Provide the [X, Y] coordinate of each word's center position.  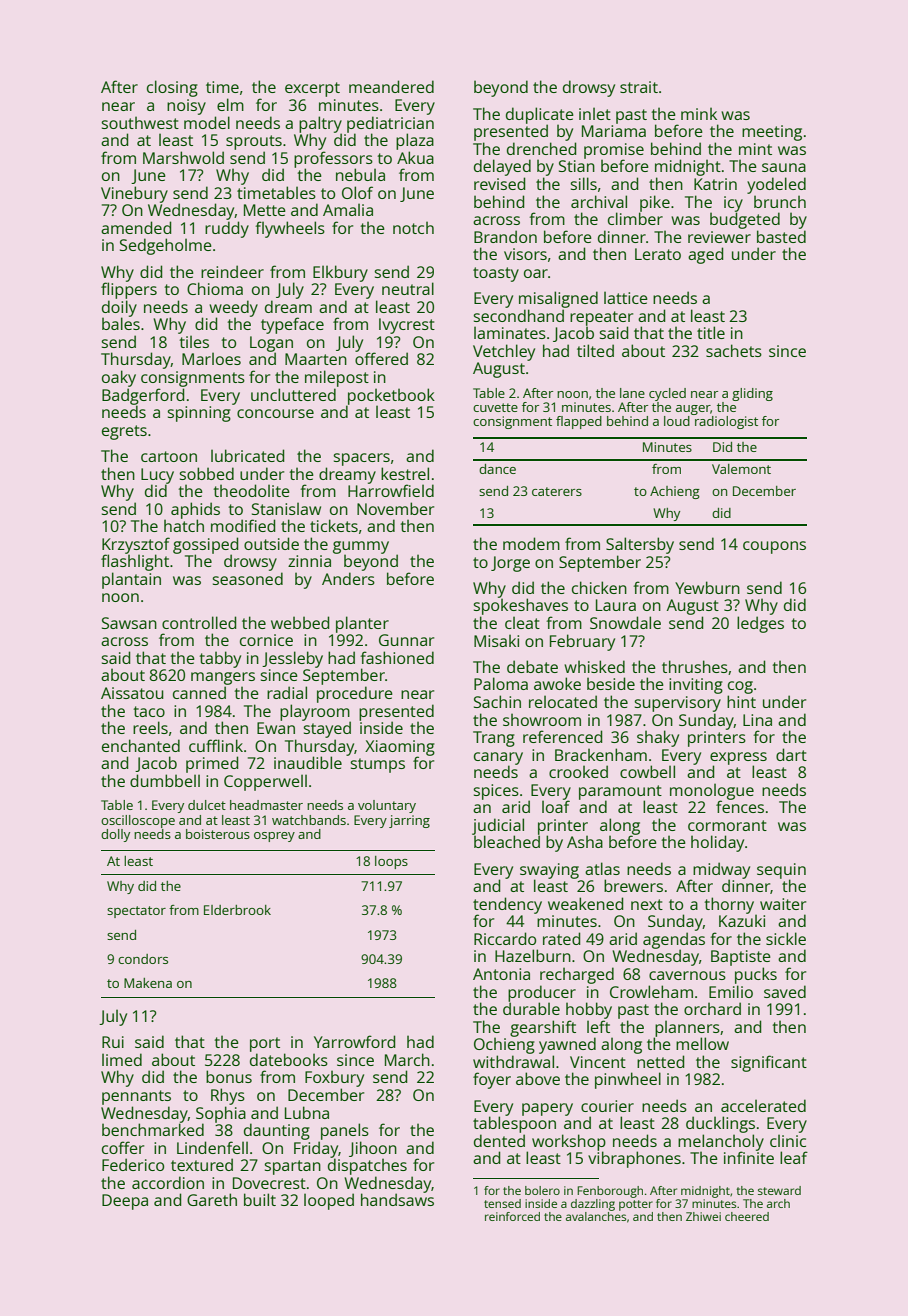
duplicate [540, 115]
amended [136, 227]
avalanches [596, 1216]
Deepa [125, 1202]
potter [636, 1205]
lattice [626, 297]
